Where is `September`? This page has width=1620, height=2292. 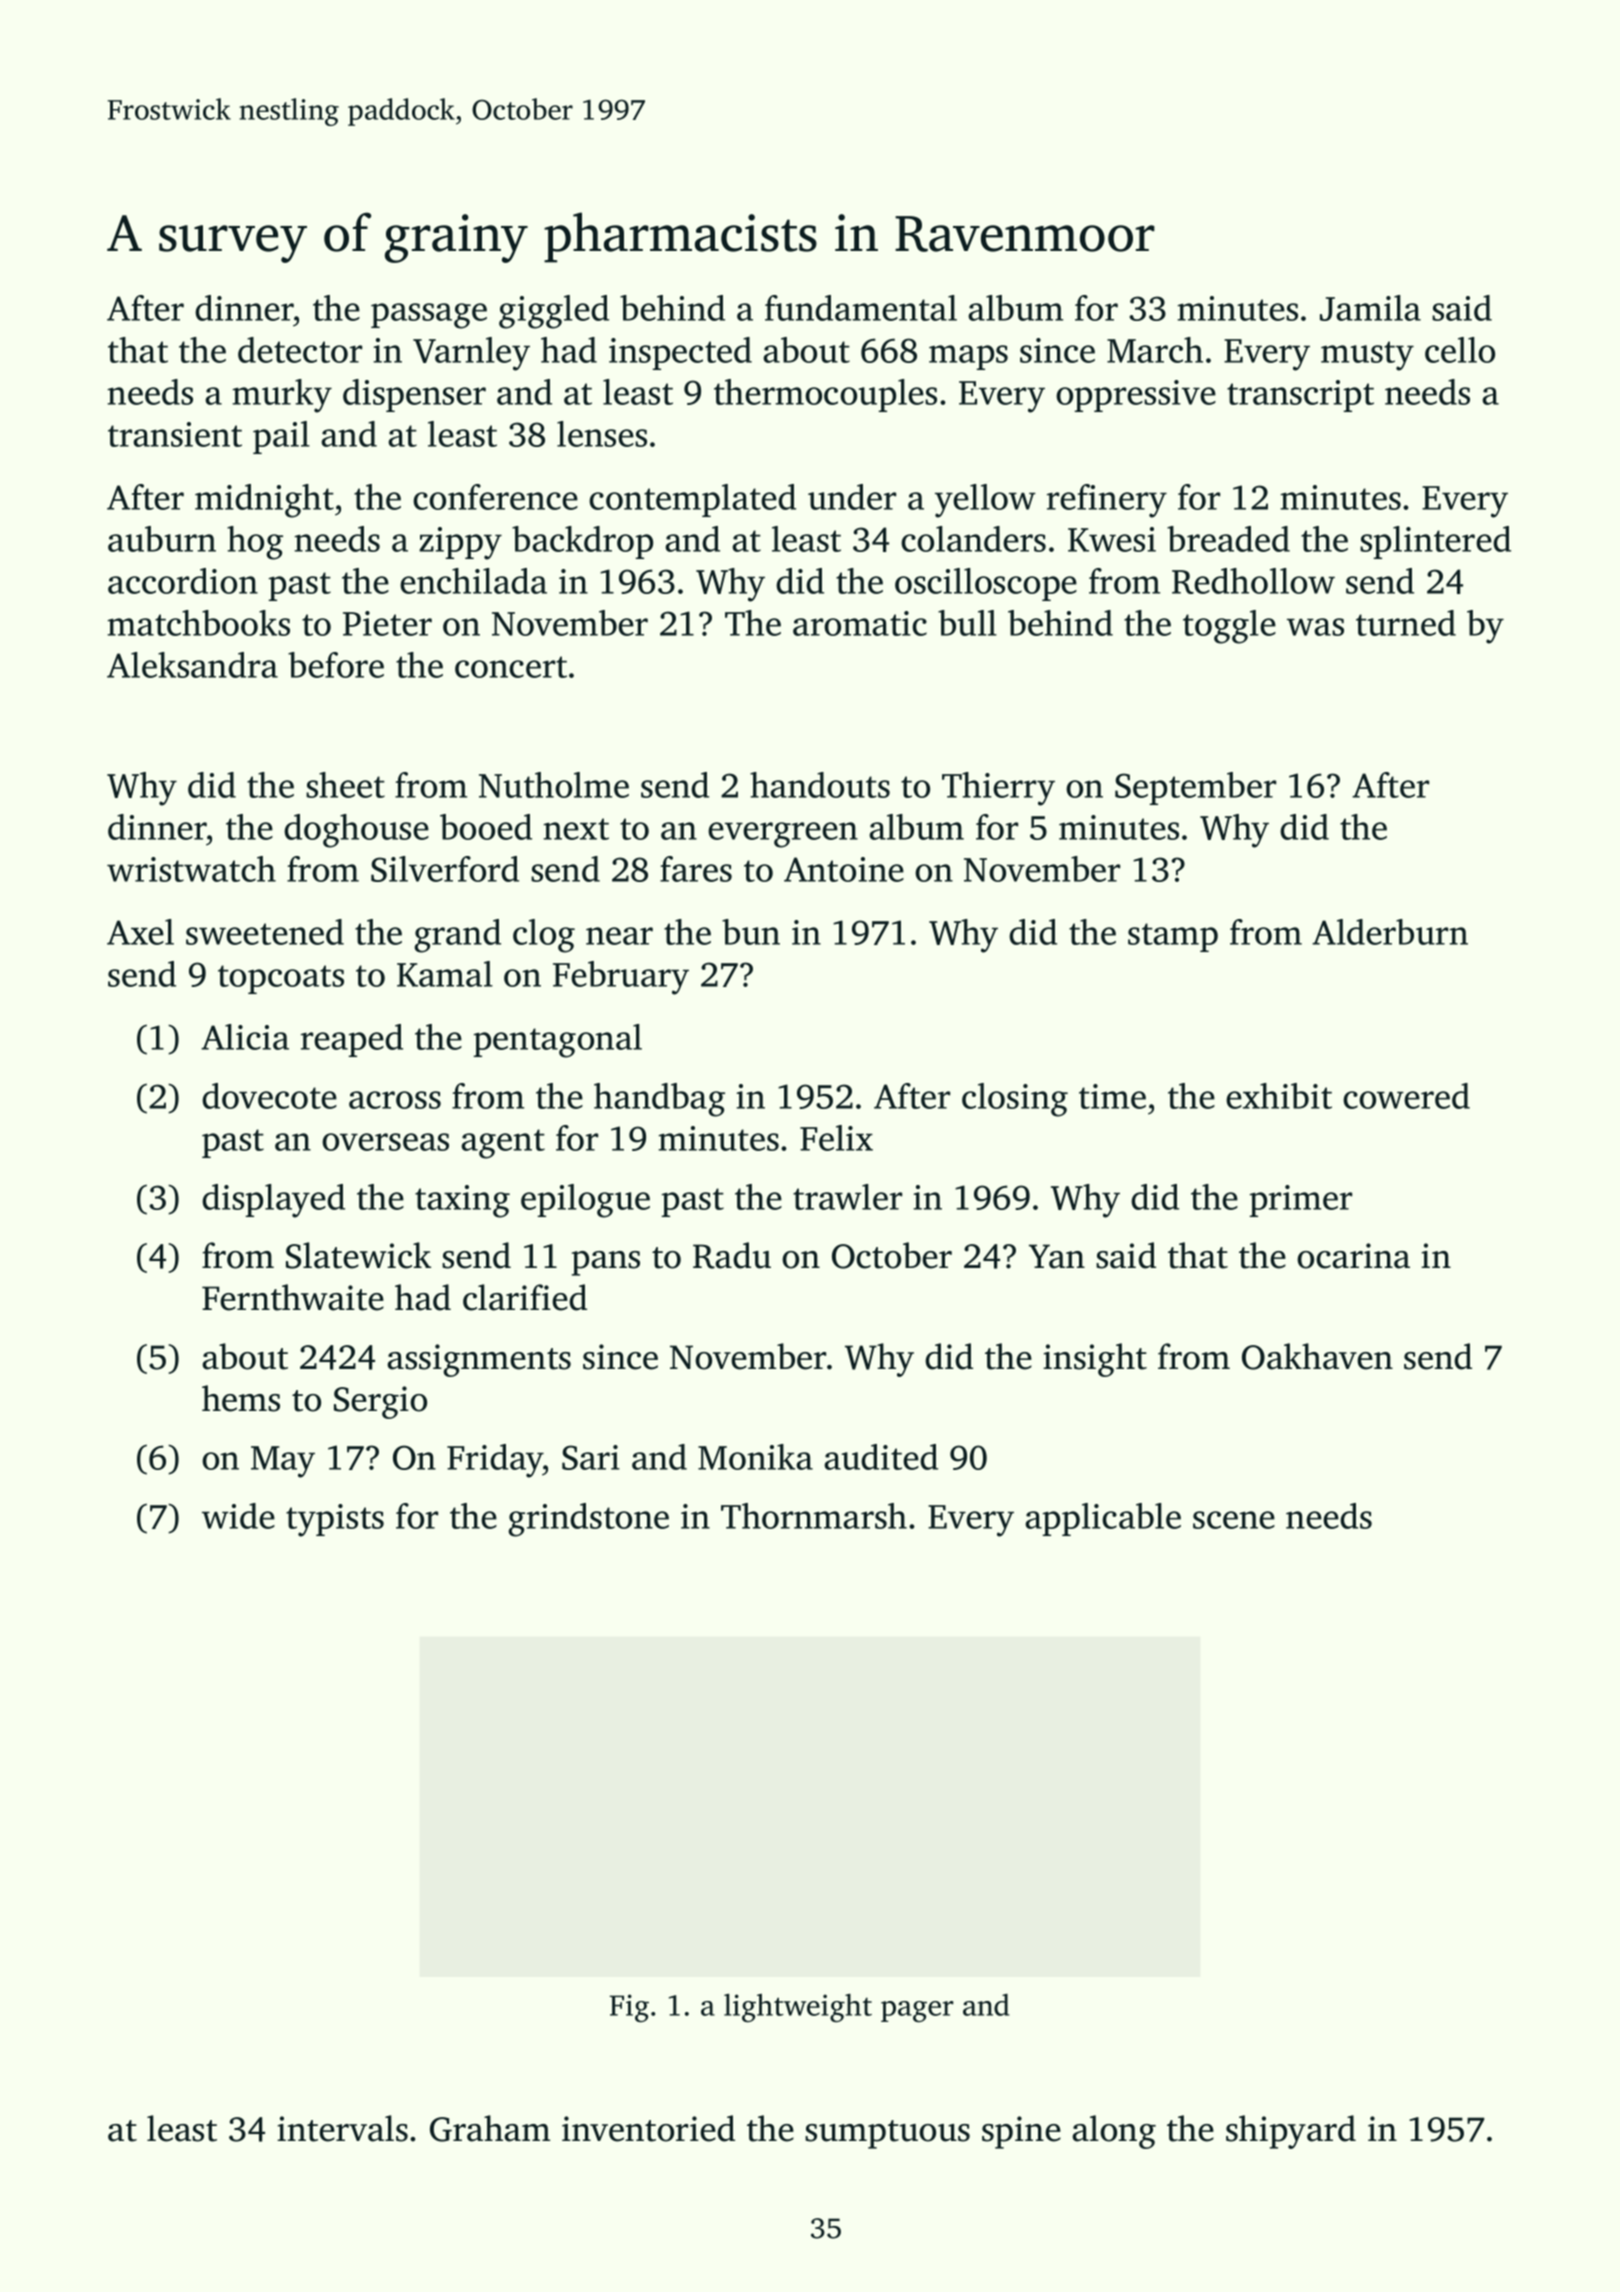
September is located at coordinates (1195, 788).
